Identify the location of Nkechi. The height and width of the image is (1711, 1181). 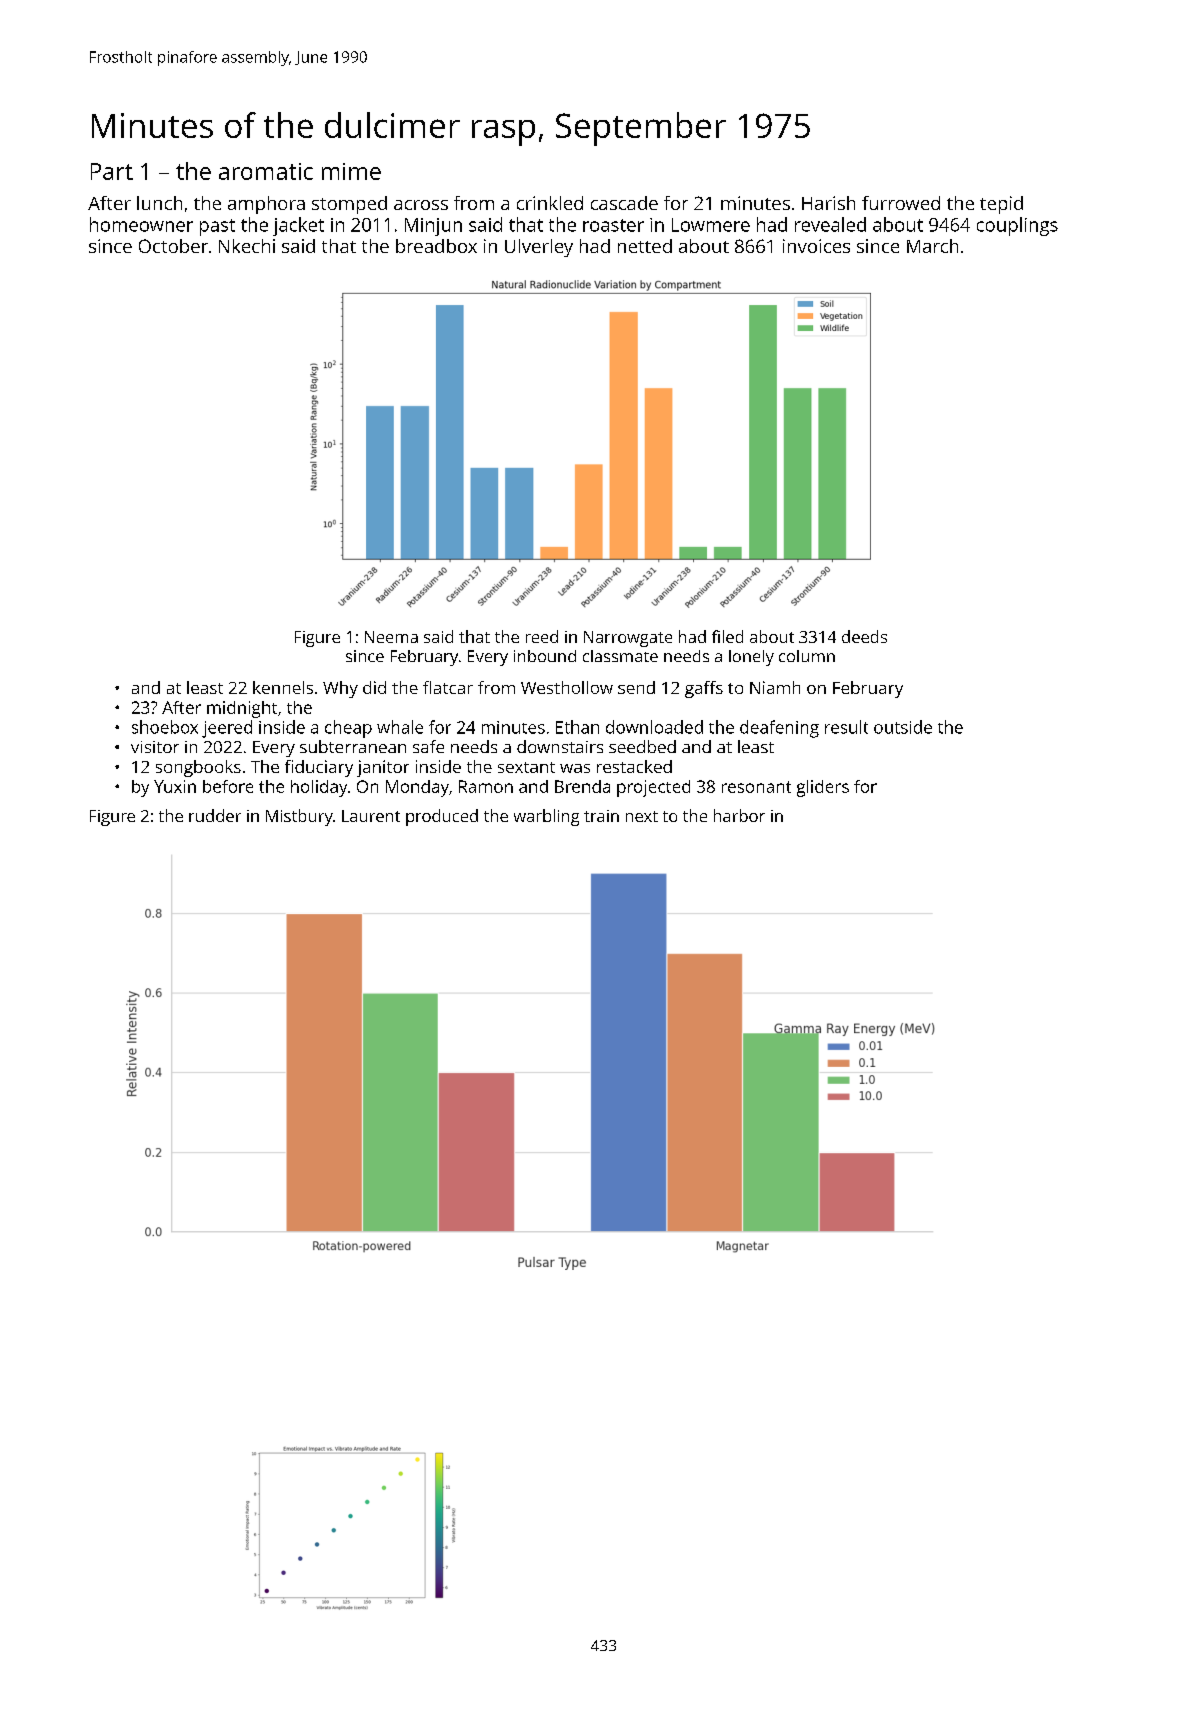
(247, 246).
